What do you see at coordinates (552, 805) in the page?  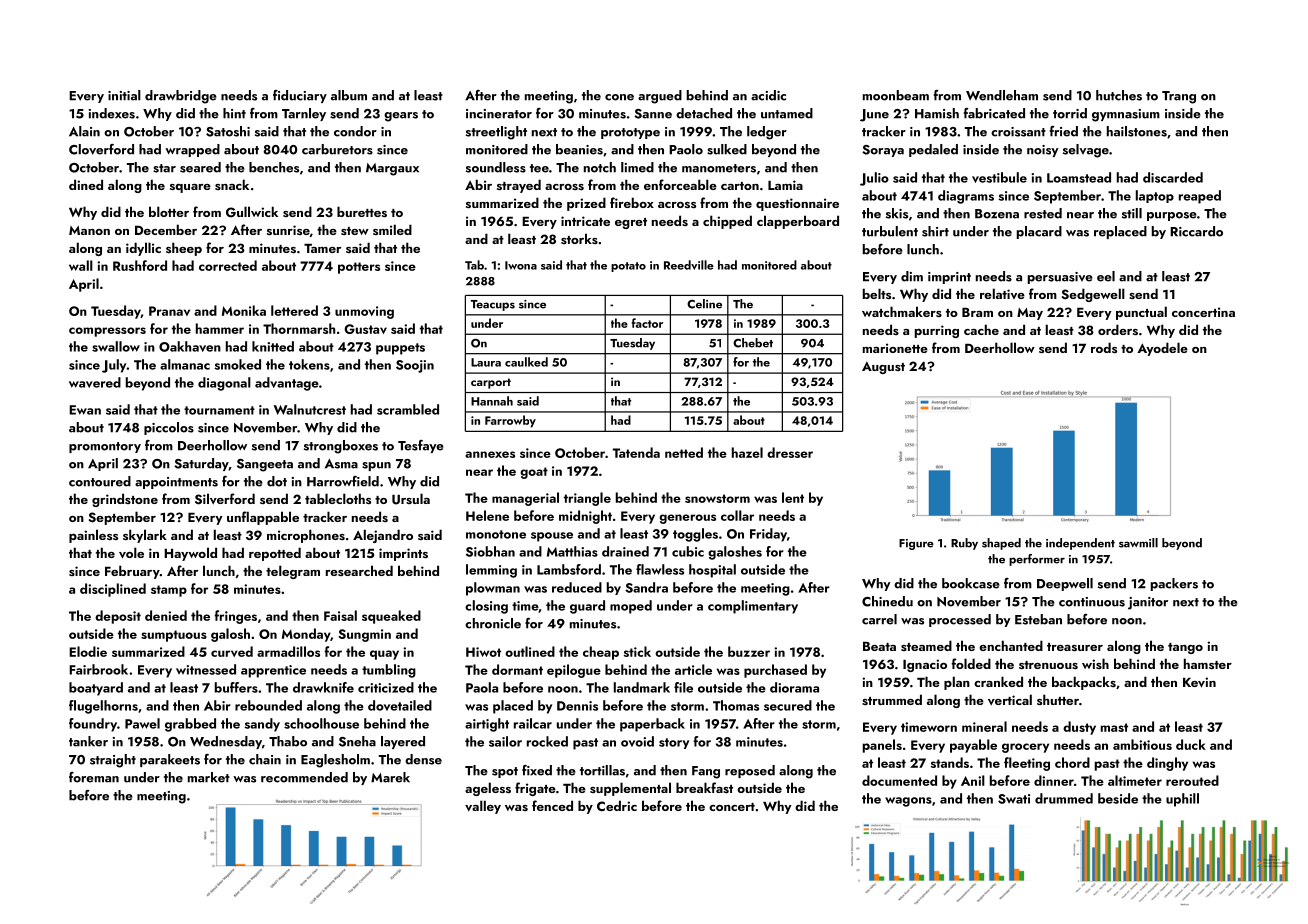 I see `fenced` at bounding box center [552, 805].
